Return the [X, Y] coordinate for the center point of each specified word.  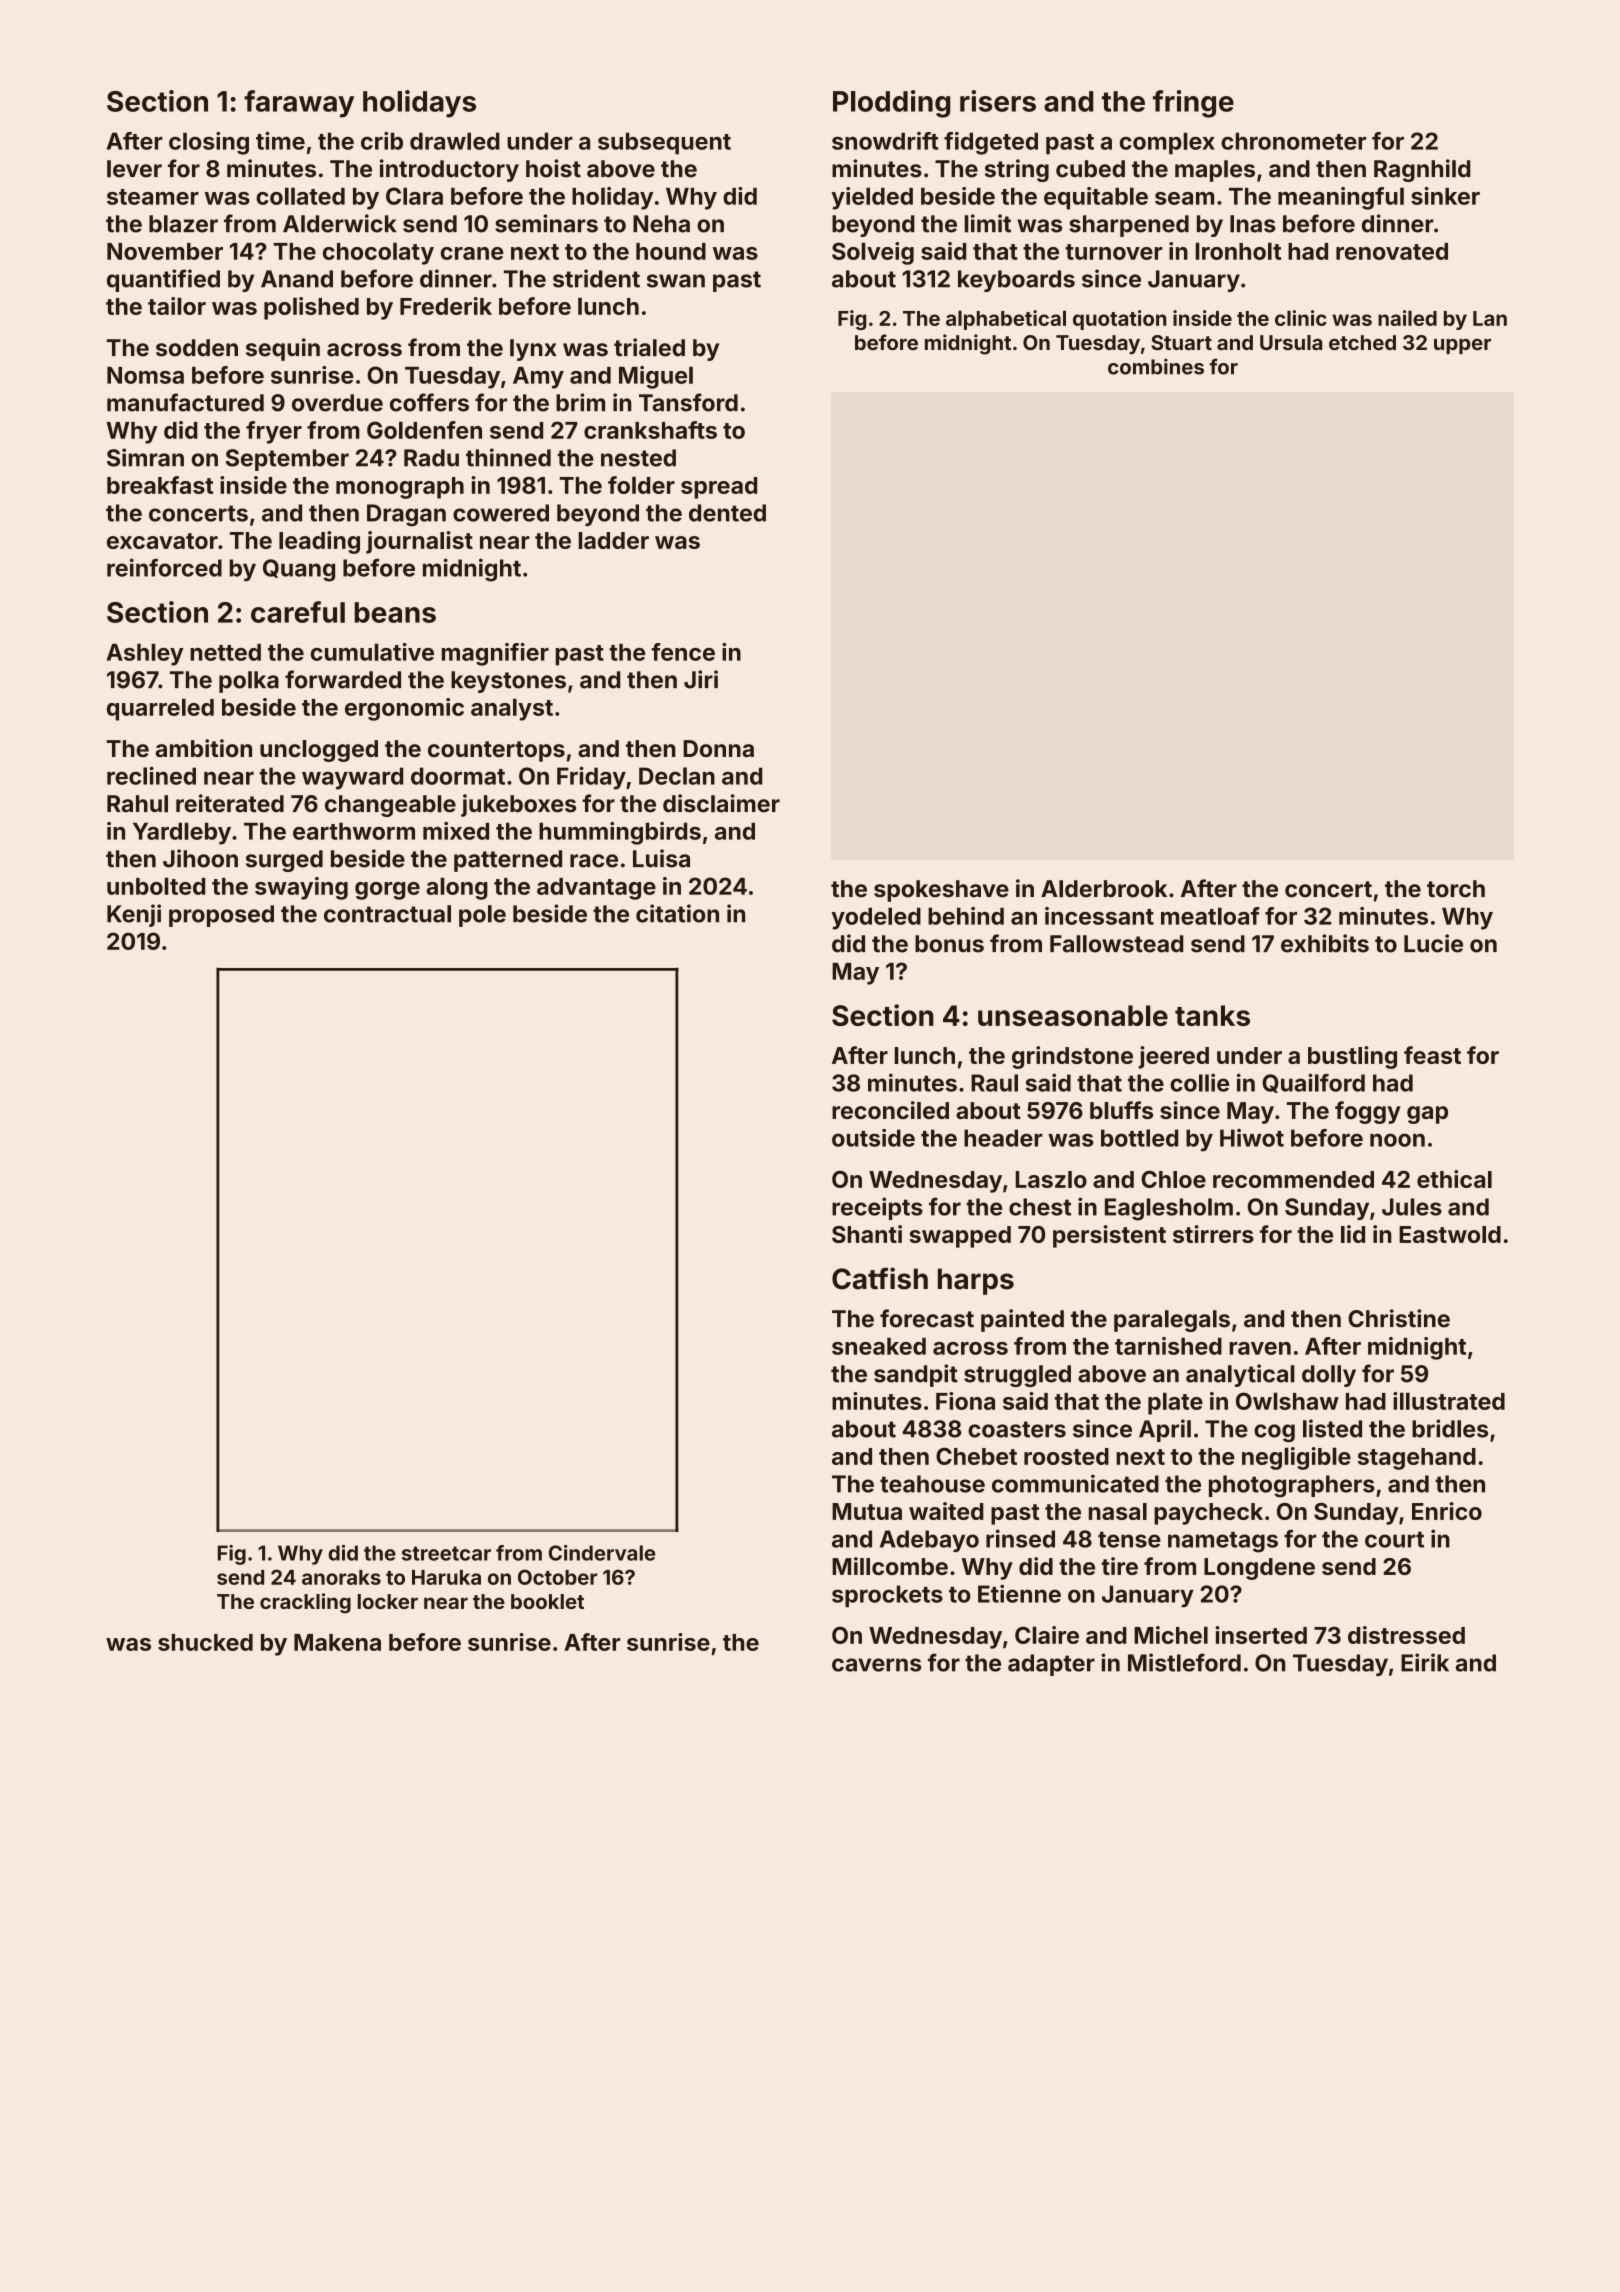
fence [683, 652]
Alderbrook [1104, 889]
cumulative [372, 652]
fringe [1193, 104]
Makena [337, 1642]
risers [998, 101]
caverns [877, 1665]
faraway [299, 104]
